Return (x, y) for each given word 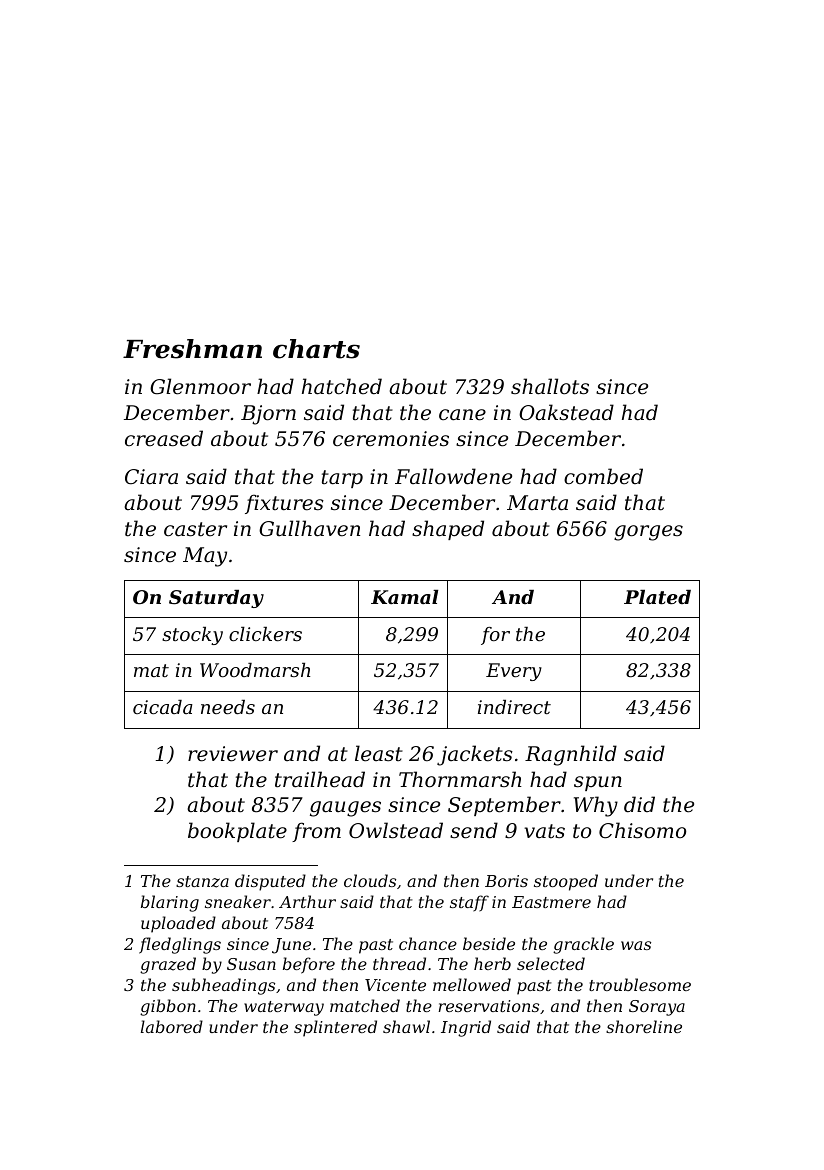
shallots (550, 386)
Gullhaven (309, 528)
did (639, 804)
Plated (657, 597)
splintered (335, 1028)
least (379, 753)
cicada (163, 707)
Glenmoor (200, 386)
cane (462, 415)
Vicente (395, 985)
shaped (448, 530)
